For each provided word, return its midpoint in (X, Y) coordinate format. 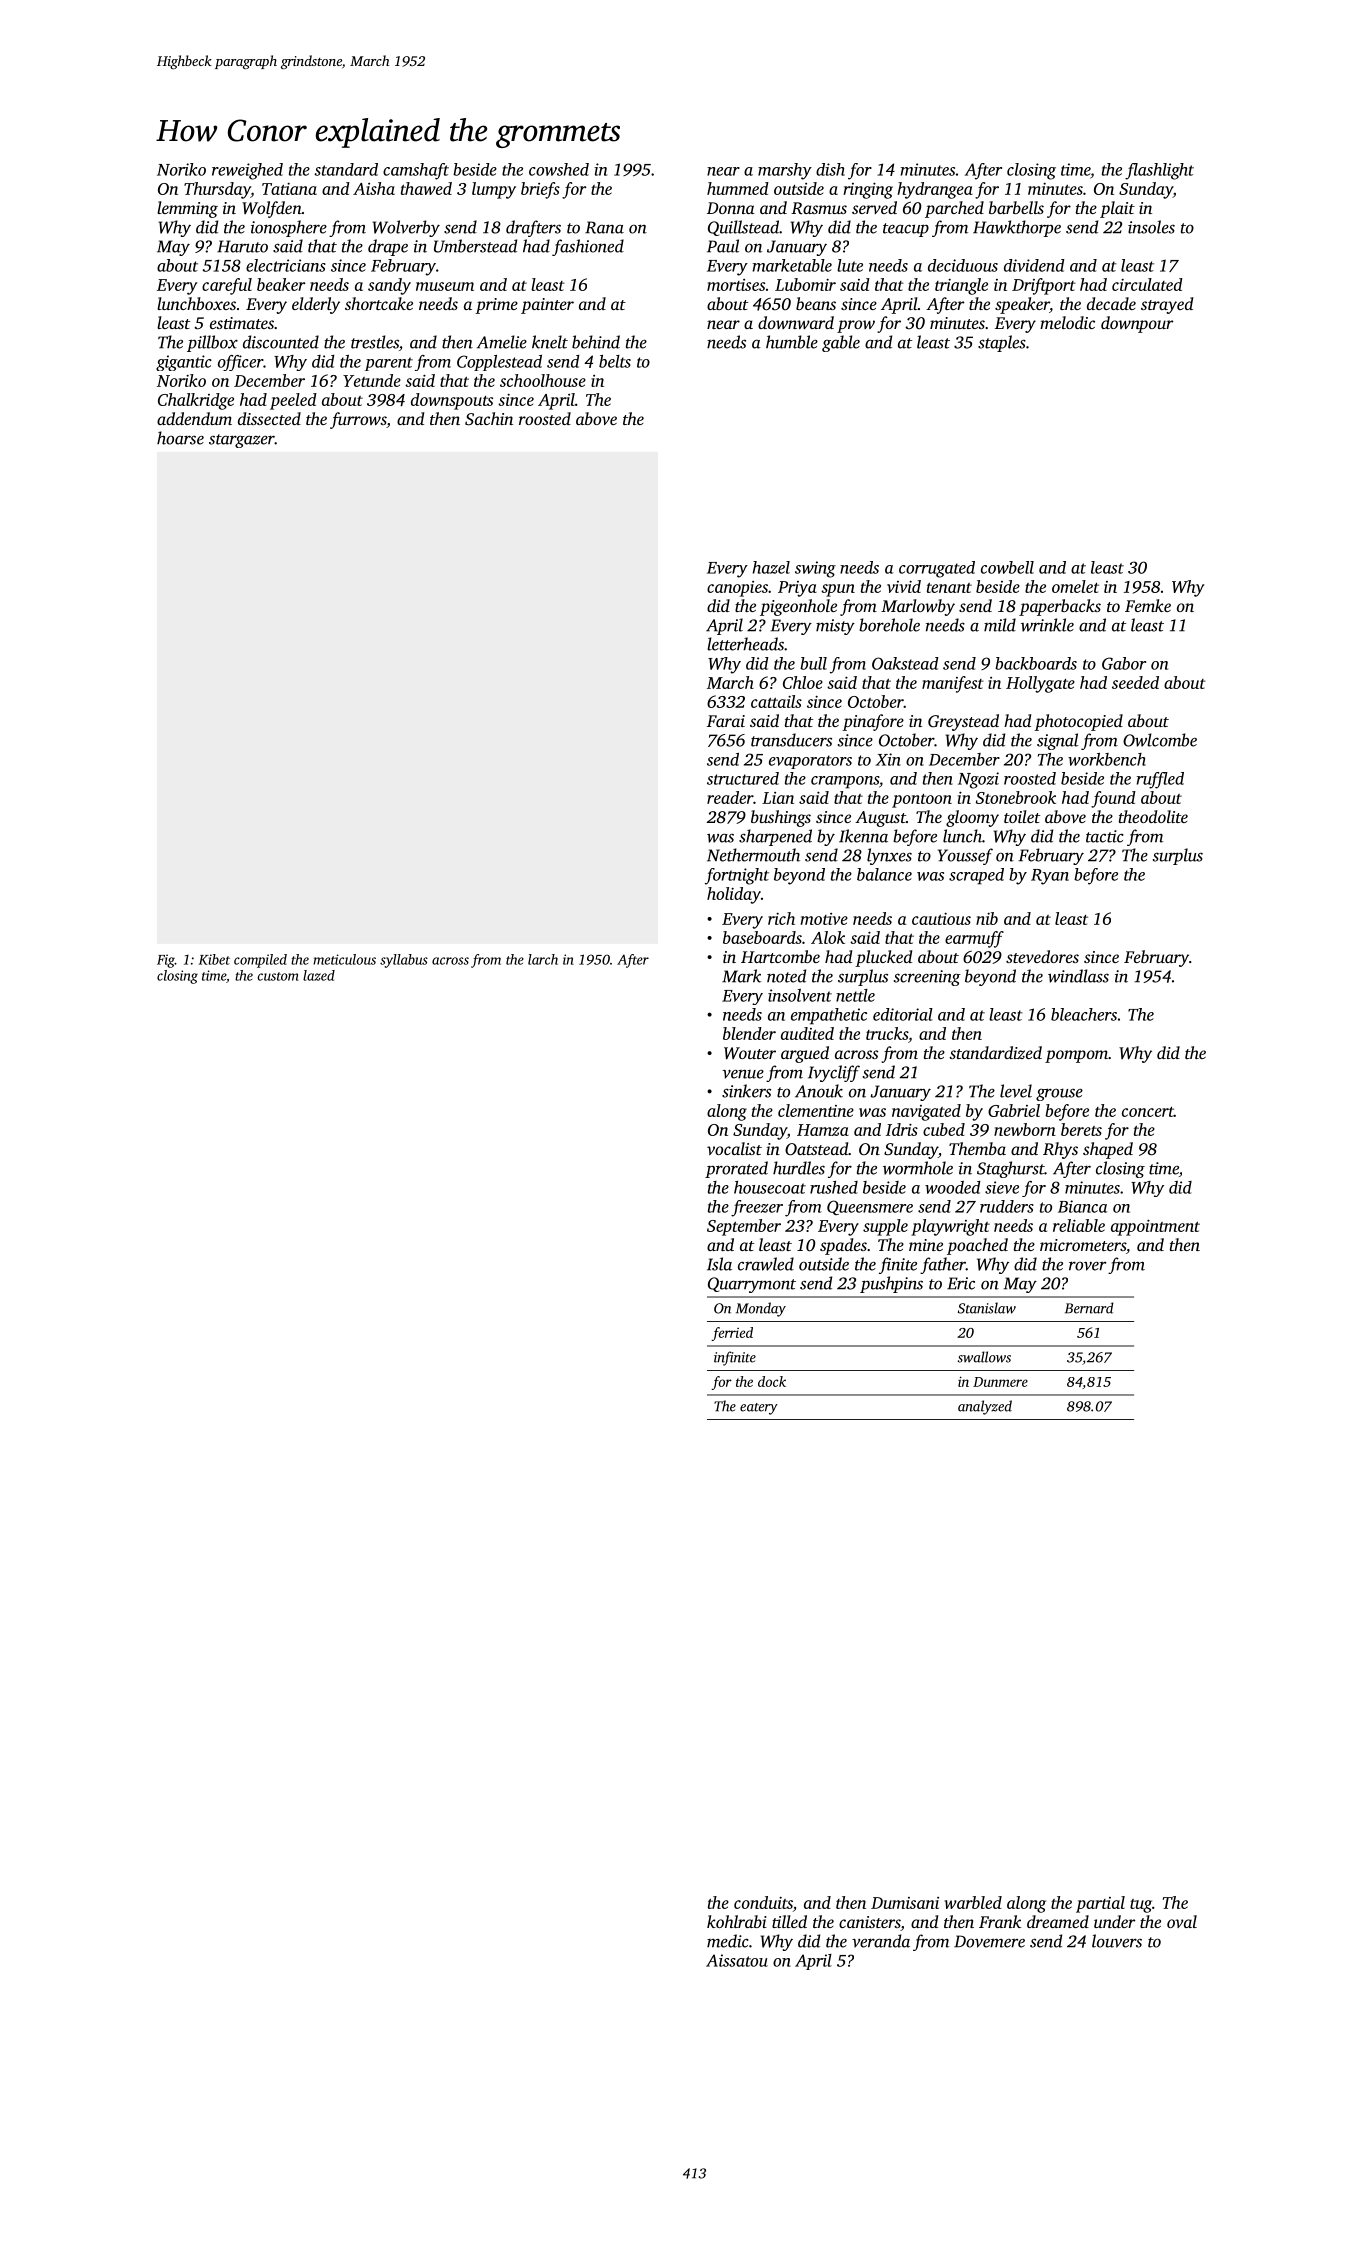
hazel (771, 567)
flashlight (1159, 171)
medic (728, 1941)
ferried (732, 1334)
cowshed (559, 169)
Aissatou (737, 1960)
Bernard (1089, 1308)
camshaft (416, 171)
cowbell (1007, 567)
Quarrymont (752, 1285)
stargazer (242, 441)
